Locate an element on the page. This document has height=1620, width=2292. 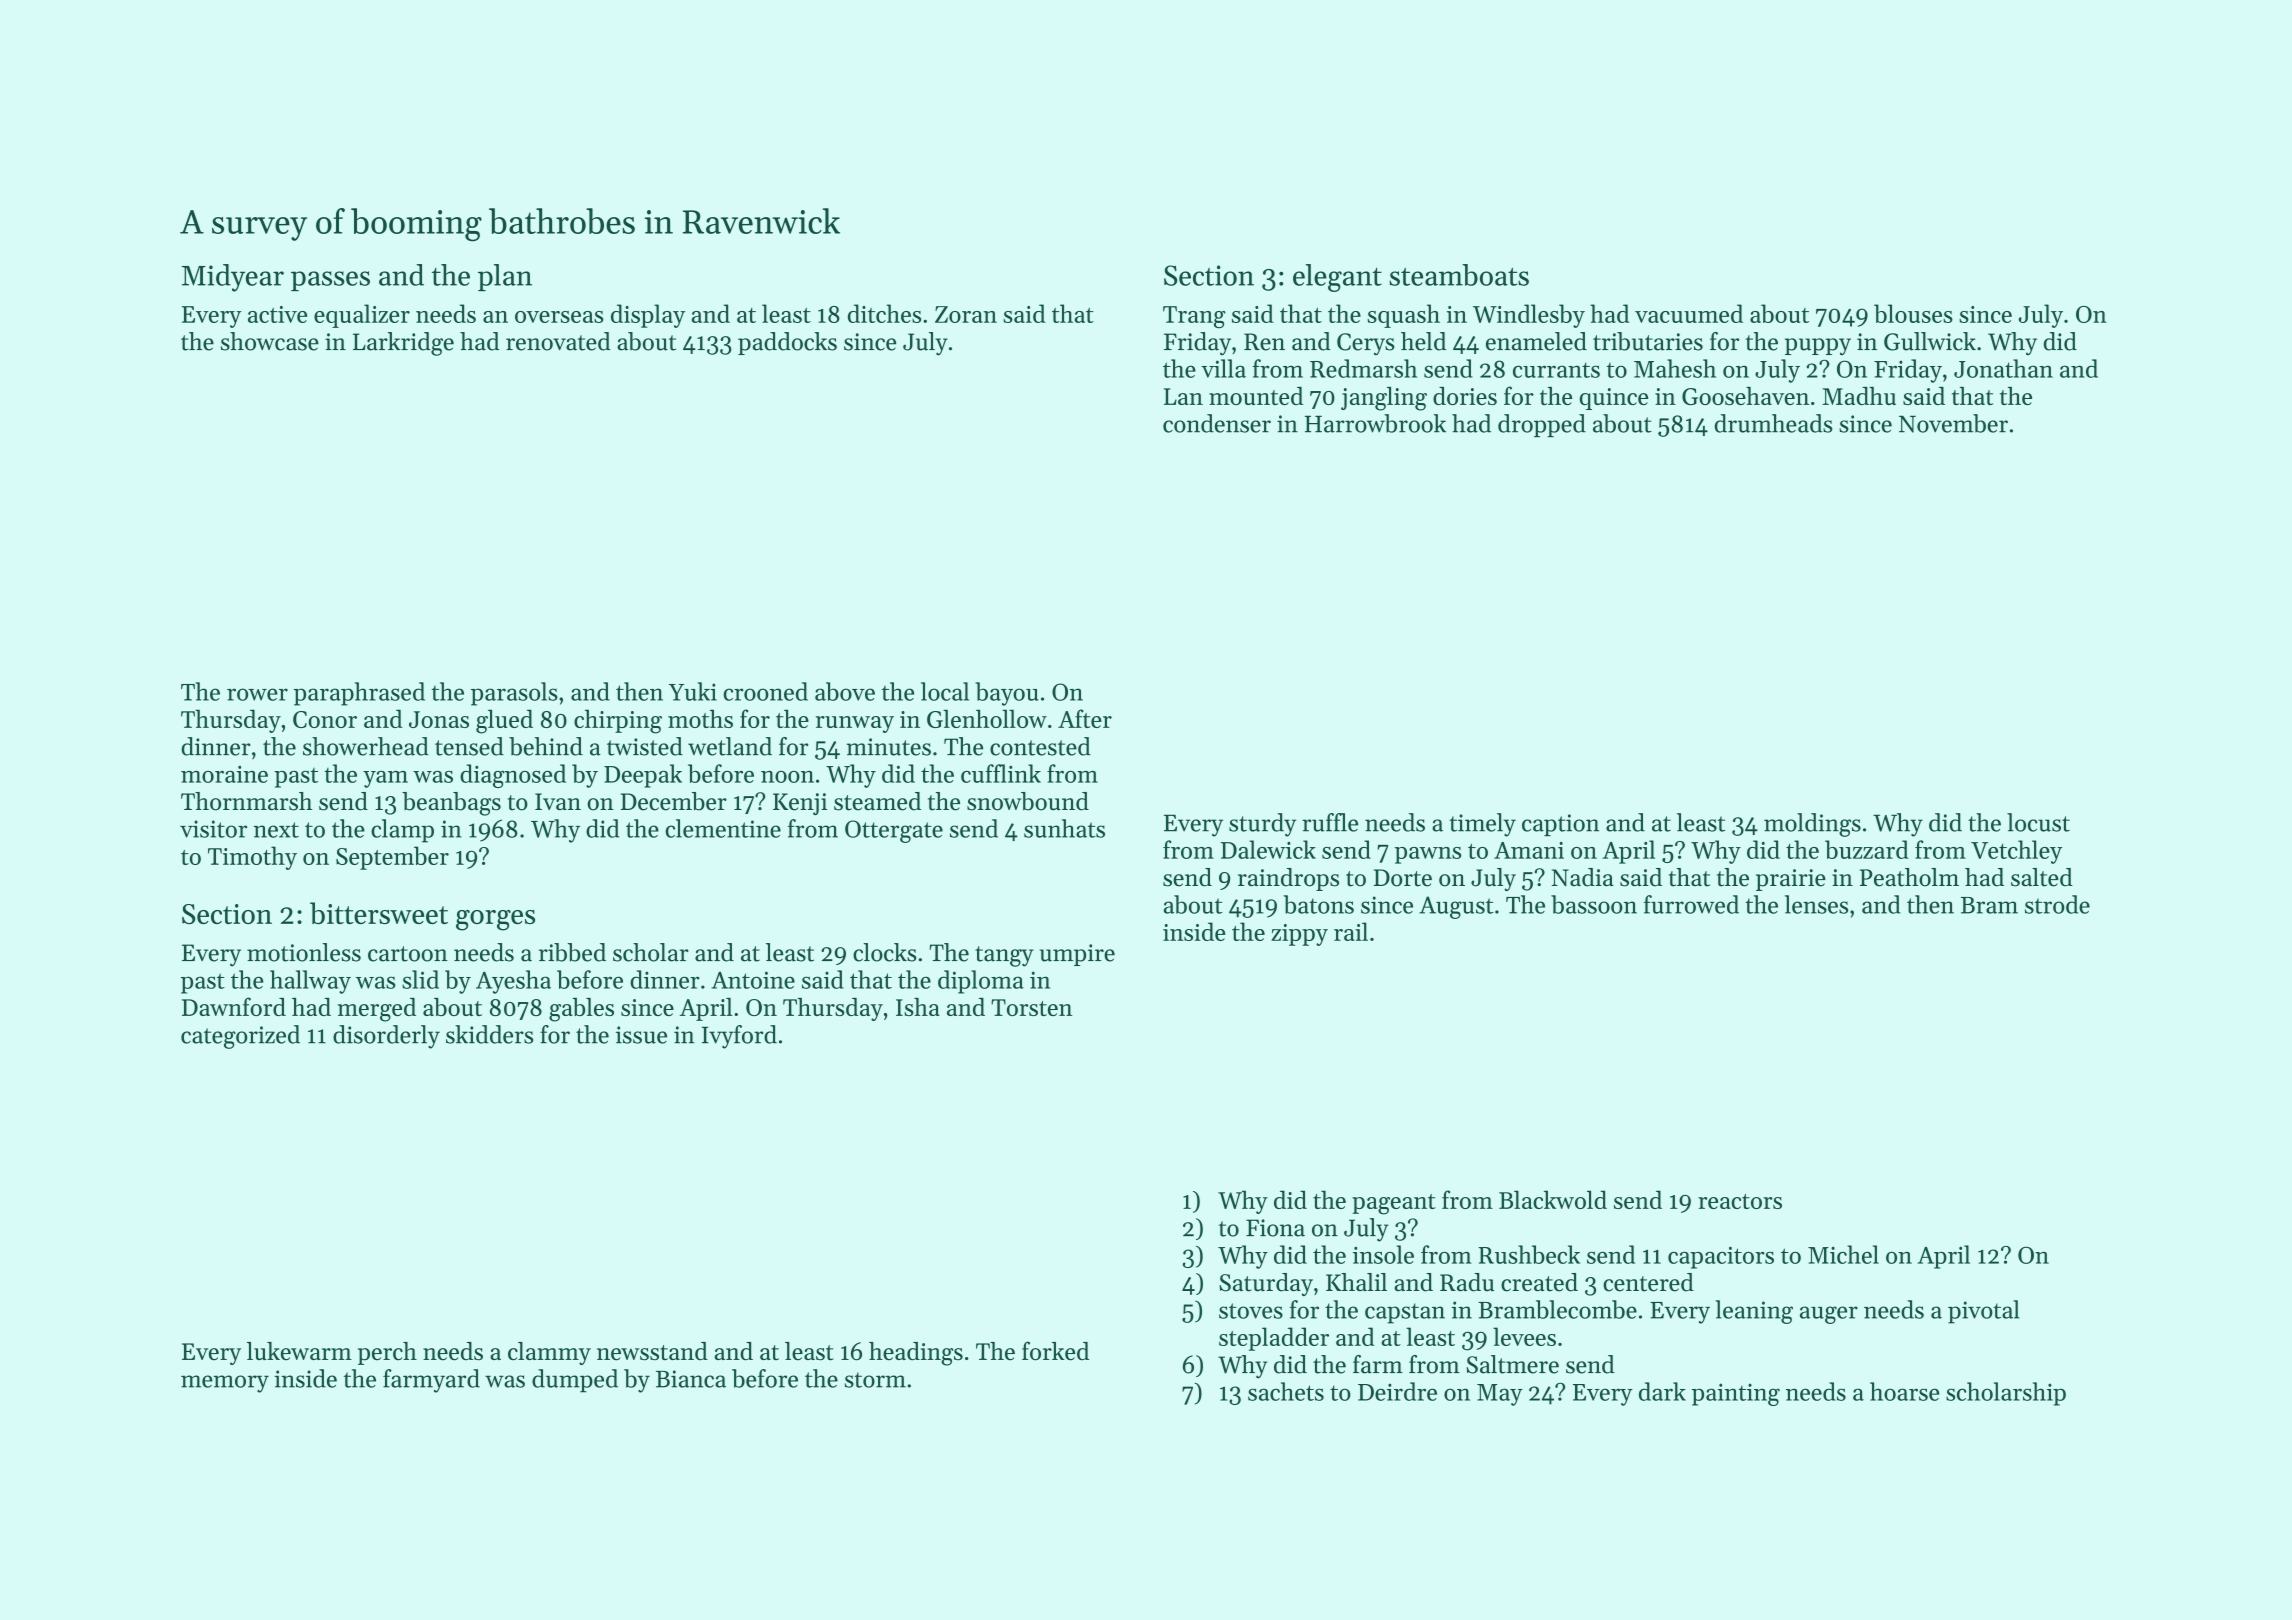
Zoran is located at coordinates (966, 314).
